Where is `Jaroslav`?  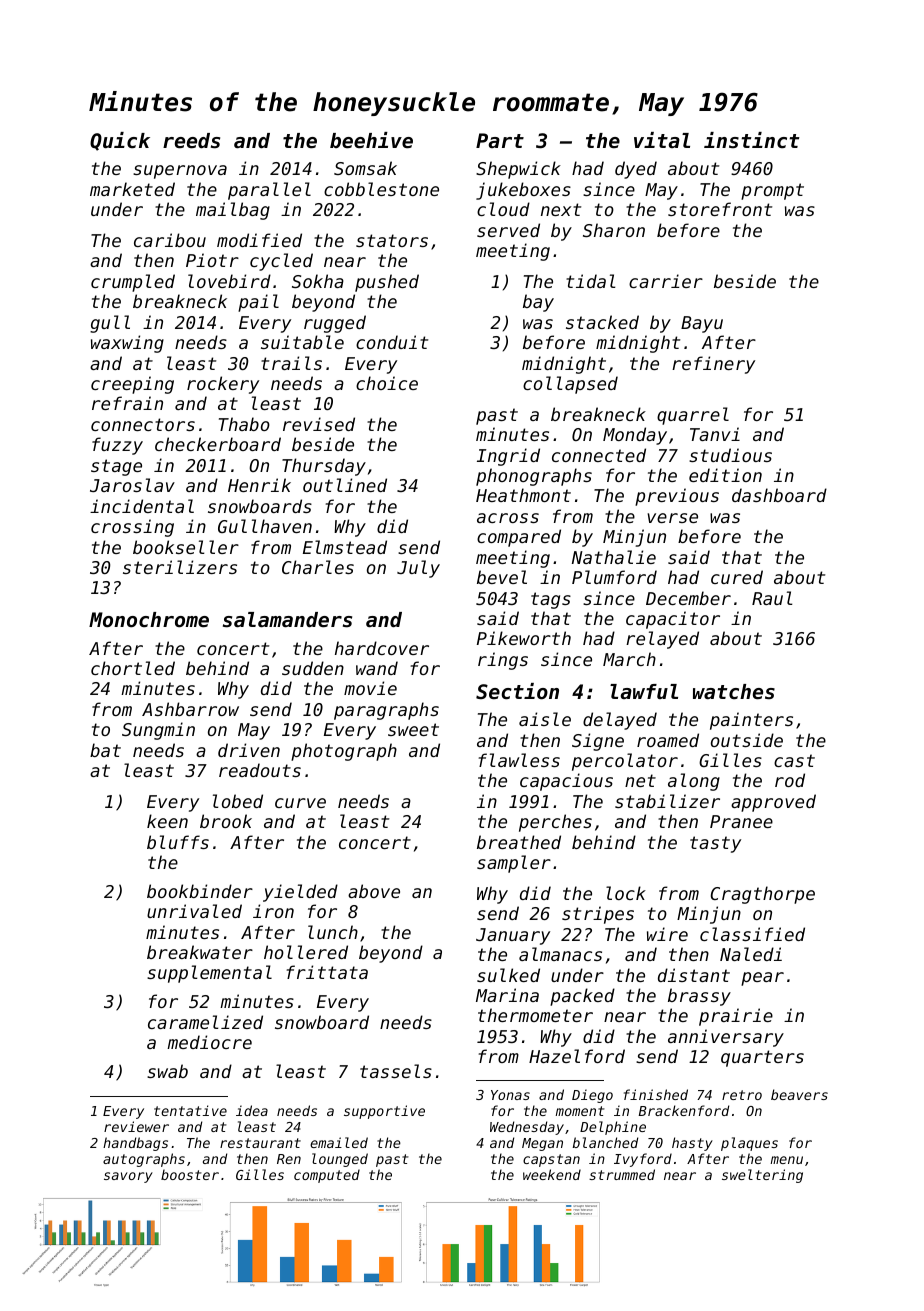 Jaroslav is located at coordinates (132, 485).
